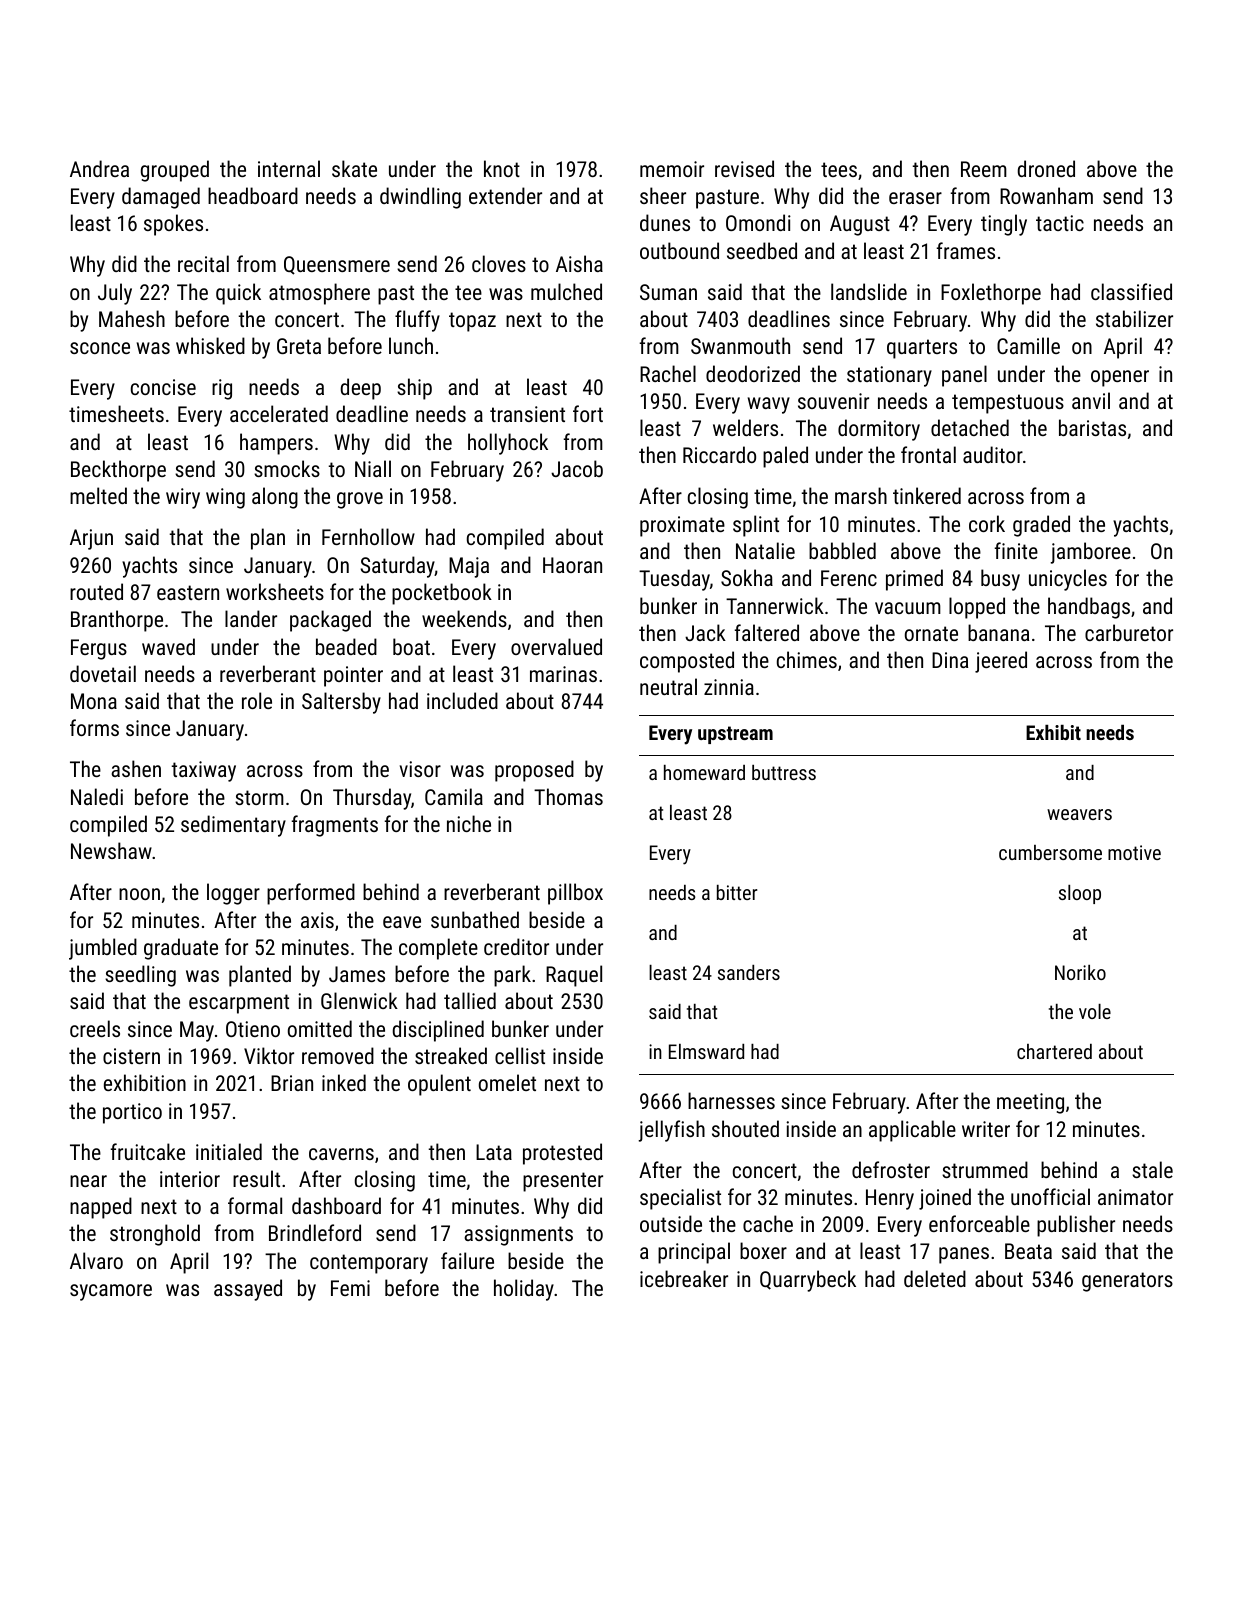 The height and width of the page is (1609, 1243). Describe the element at coordinates (668, 373) in the page. I see `Rachel` at that location.
